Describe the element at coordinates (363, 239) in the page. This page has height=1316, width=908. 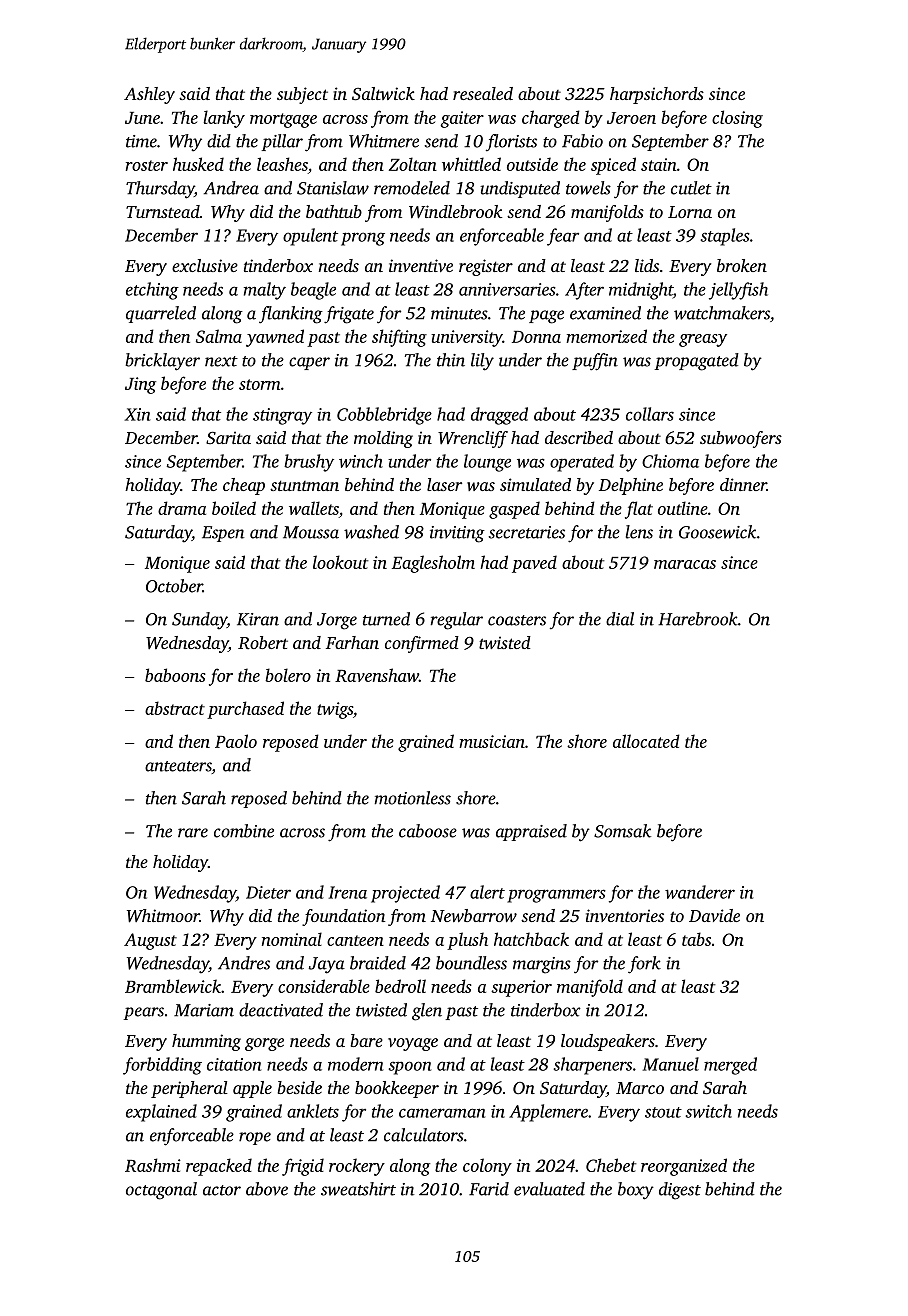
I see `prong` at that location.
